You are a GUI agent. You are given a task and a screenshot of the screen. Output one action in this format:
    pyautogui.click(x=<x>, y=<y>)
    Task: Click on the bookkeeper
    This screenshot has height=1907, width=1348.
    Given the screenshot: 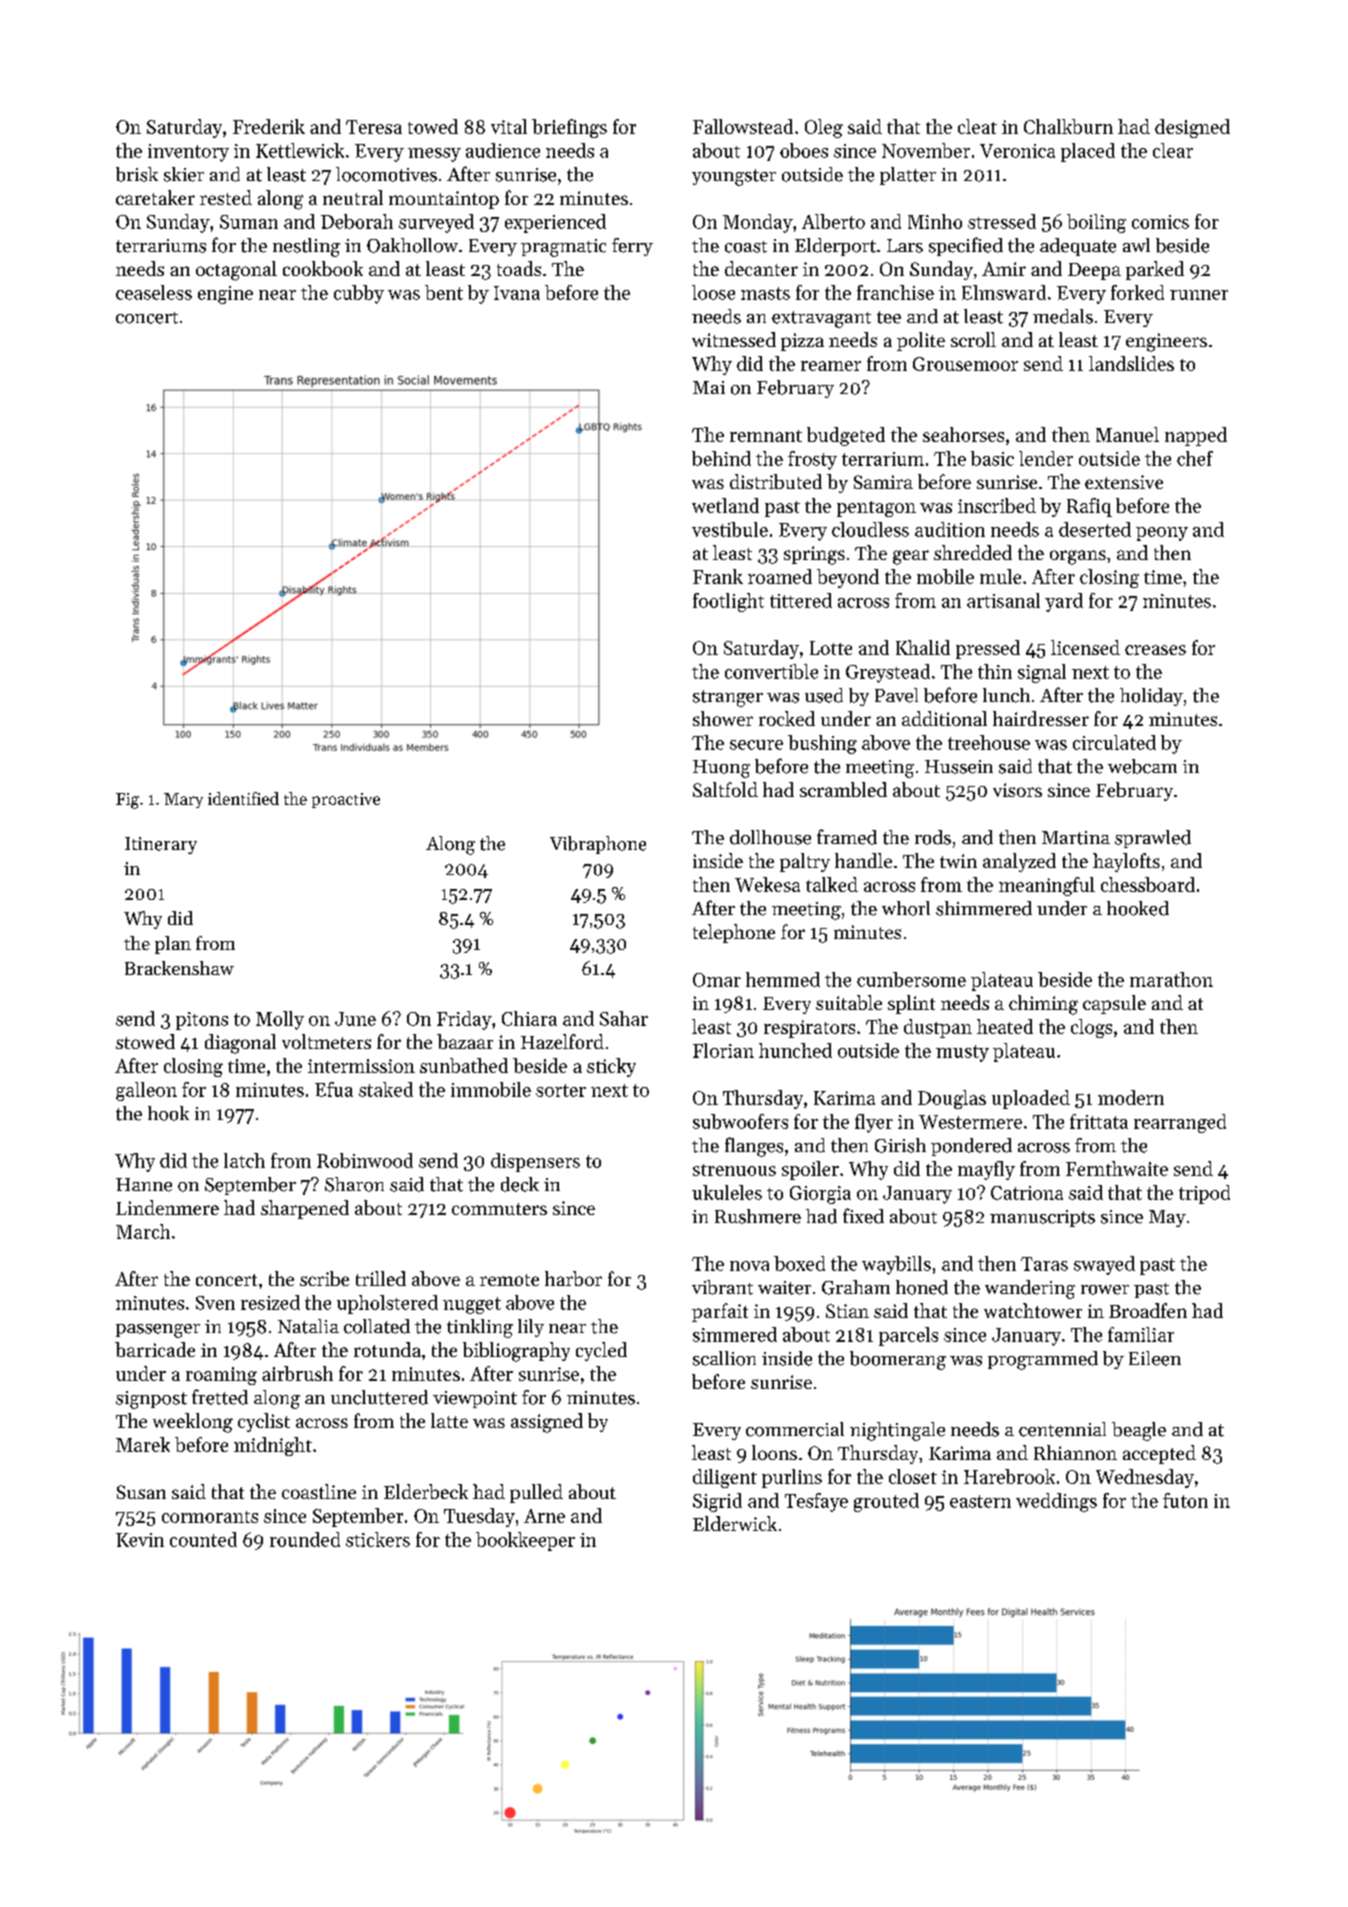 What is the action you would take?
    pyautogui.click(x=525, y=1541)
